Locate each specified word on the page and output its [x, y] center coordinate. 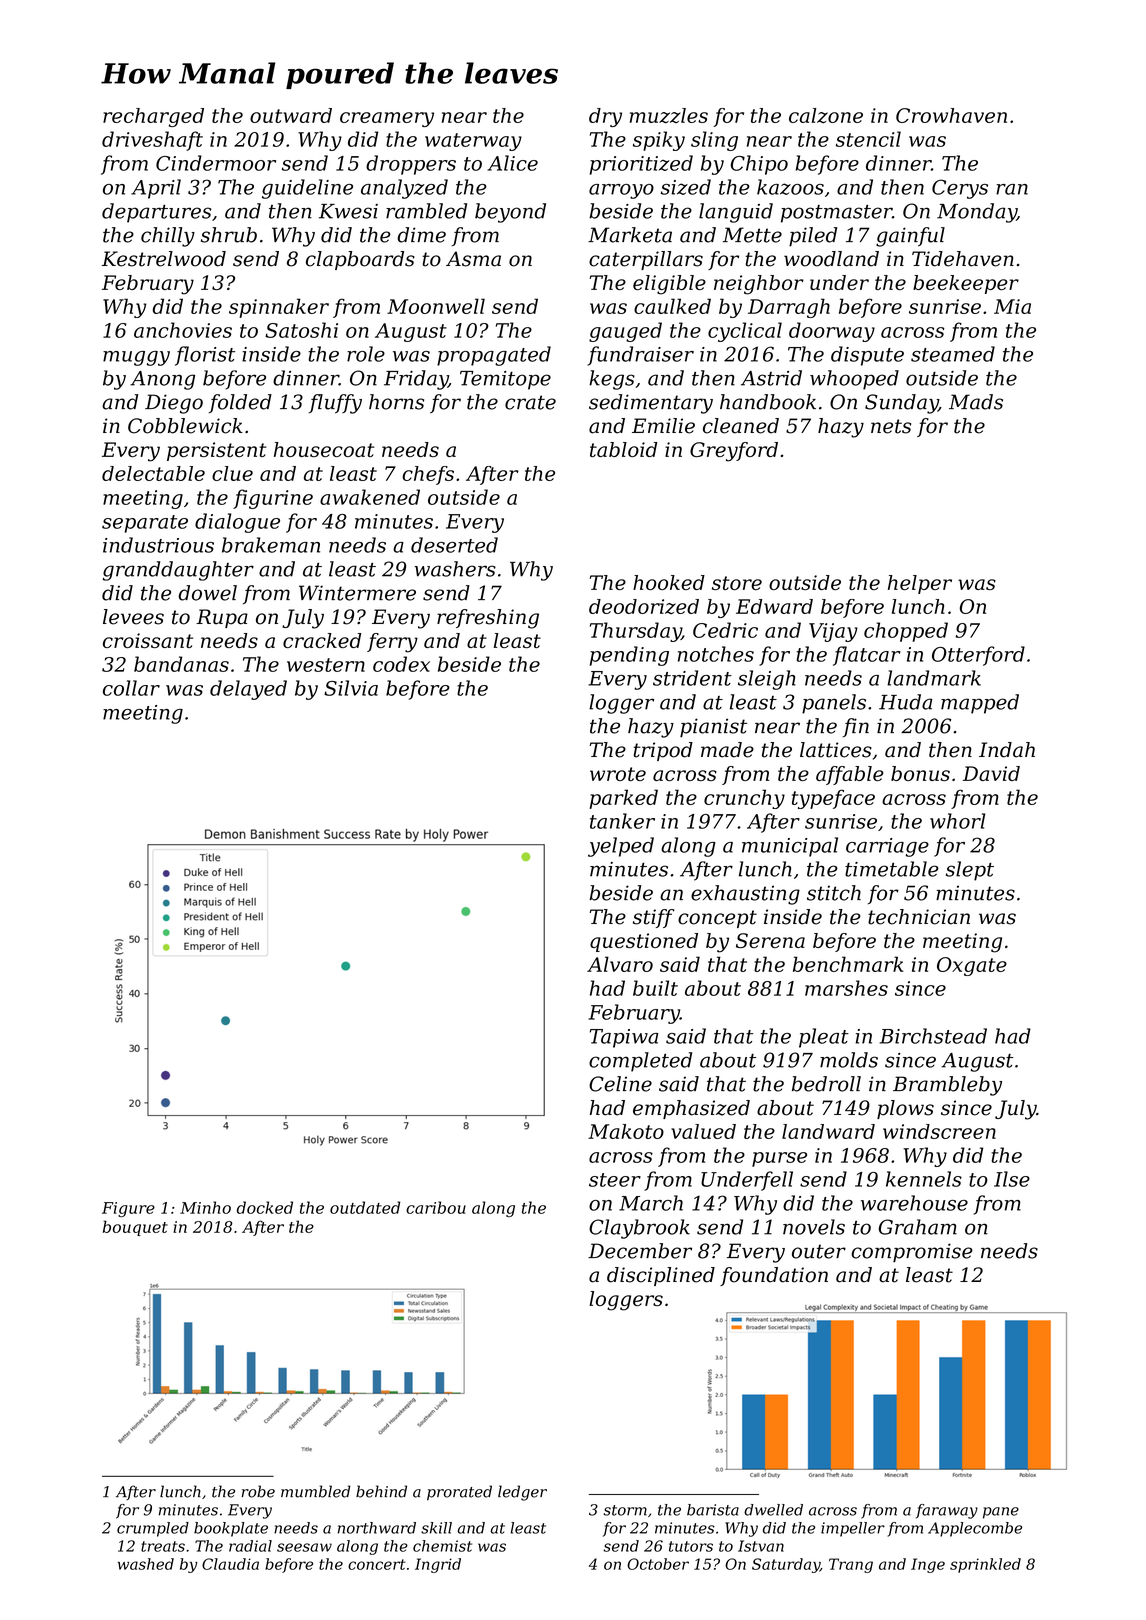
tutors [691, 1546]
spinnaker [279, 308]
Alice [512, 163]
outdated [365, 1207]
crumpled [153, 1529]
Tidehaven [963, 259]
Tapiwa [624, 1038]
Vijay [833, 632]
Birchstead [933, 1036]
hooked [669, 582]
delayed [248, 690]
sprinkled [985, 1565]
